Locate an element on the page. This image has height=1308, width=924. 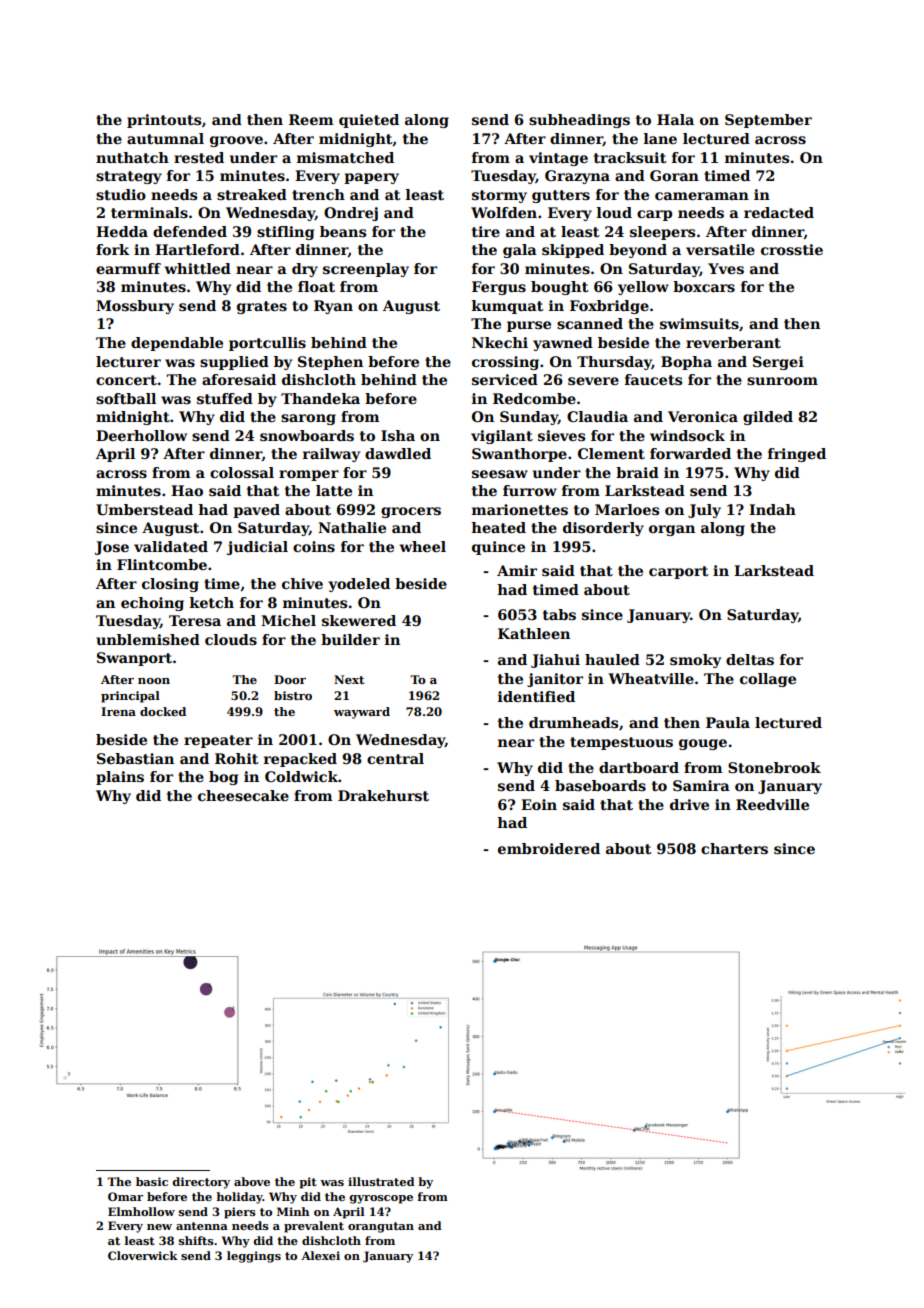
printouts is located at coordinates (164, 121).
